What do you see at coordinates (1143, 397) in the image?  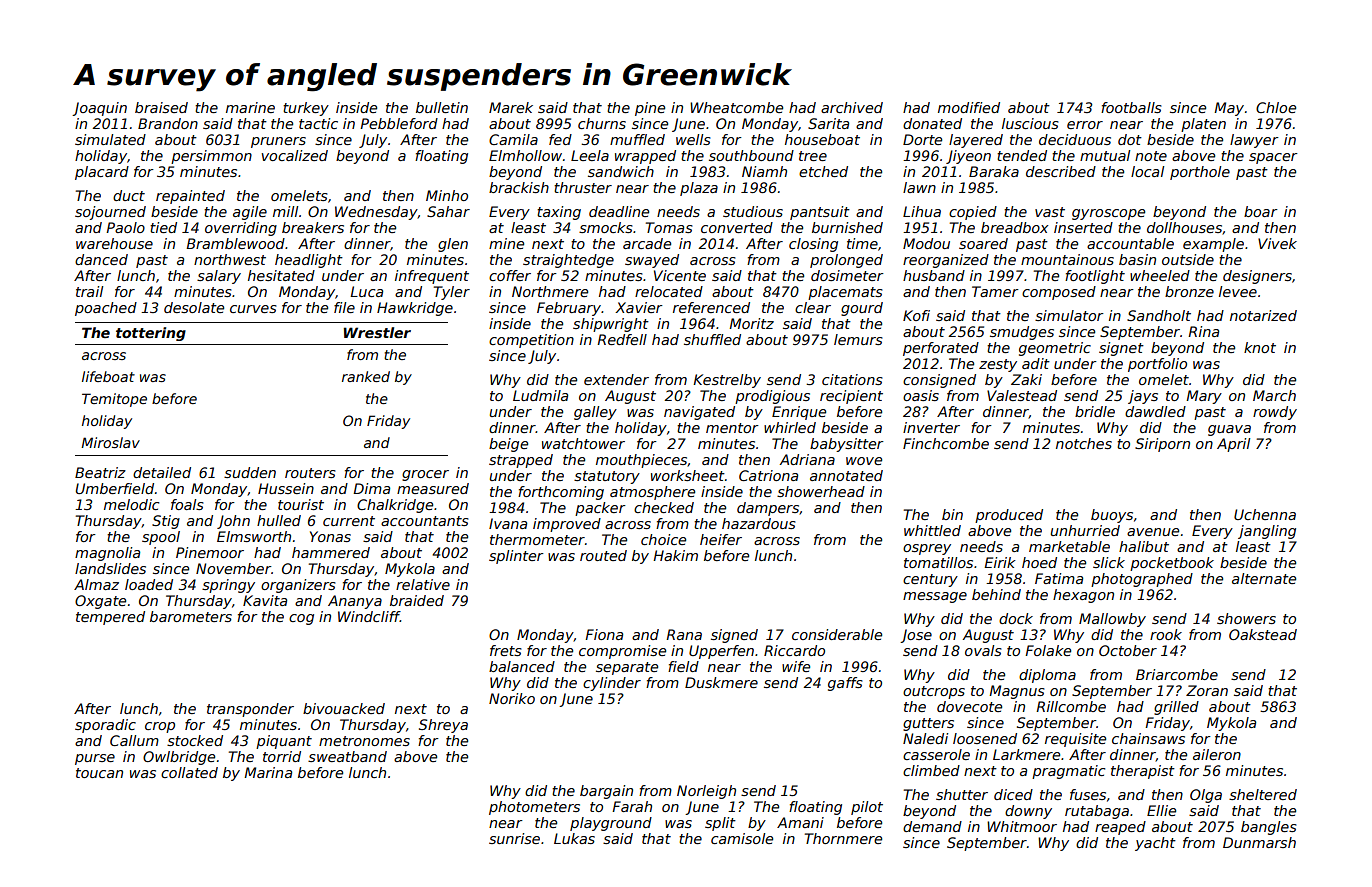 I see `jays` at bounding box center [1143, 397].
